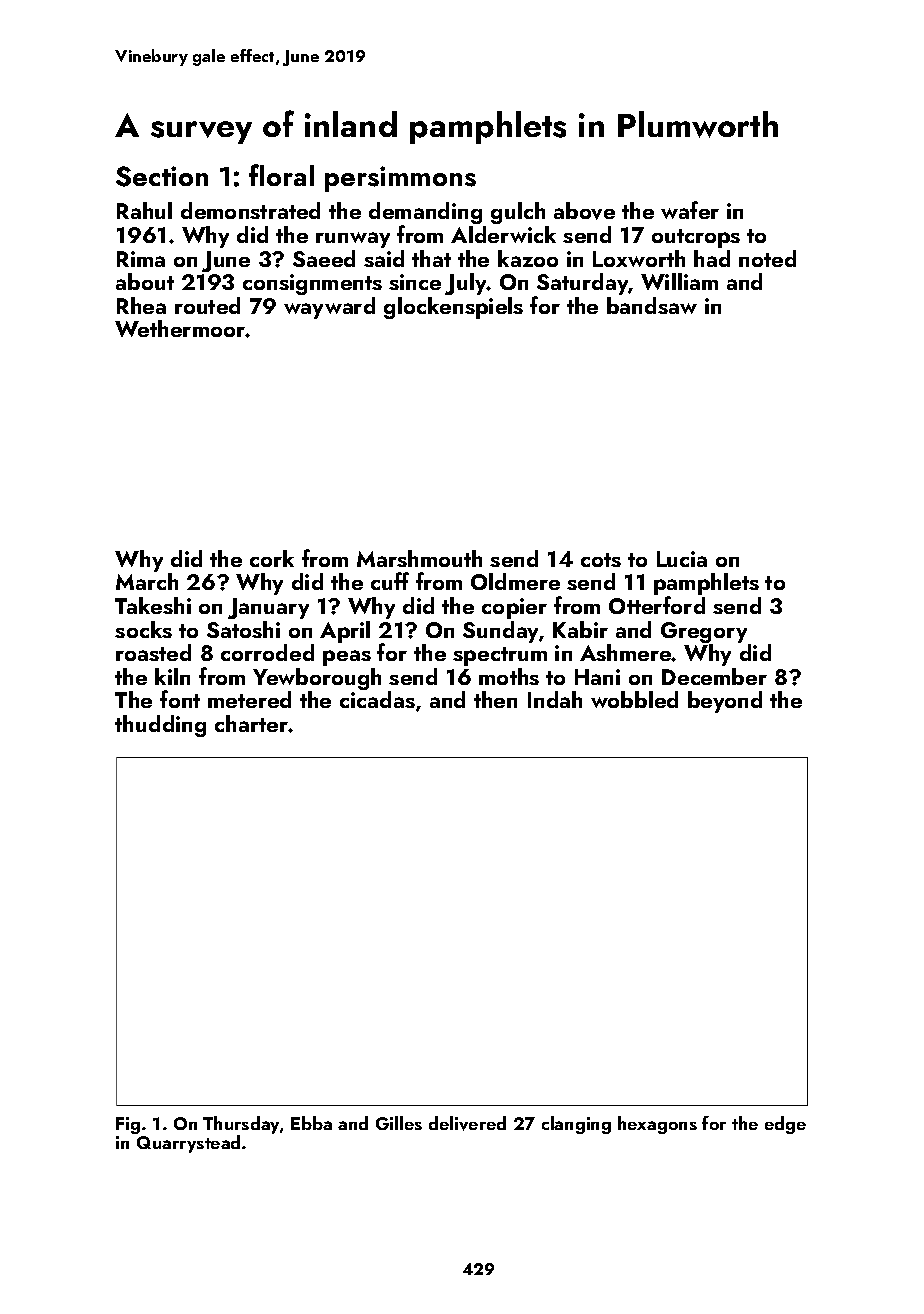  Describe the element at coordinates (144, 210) in the screenshot. I see `Rahul` at that location.
